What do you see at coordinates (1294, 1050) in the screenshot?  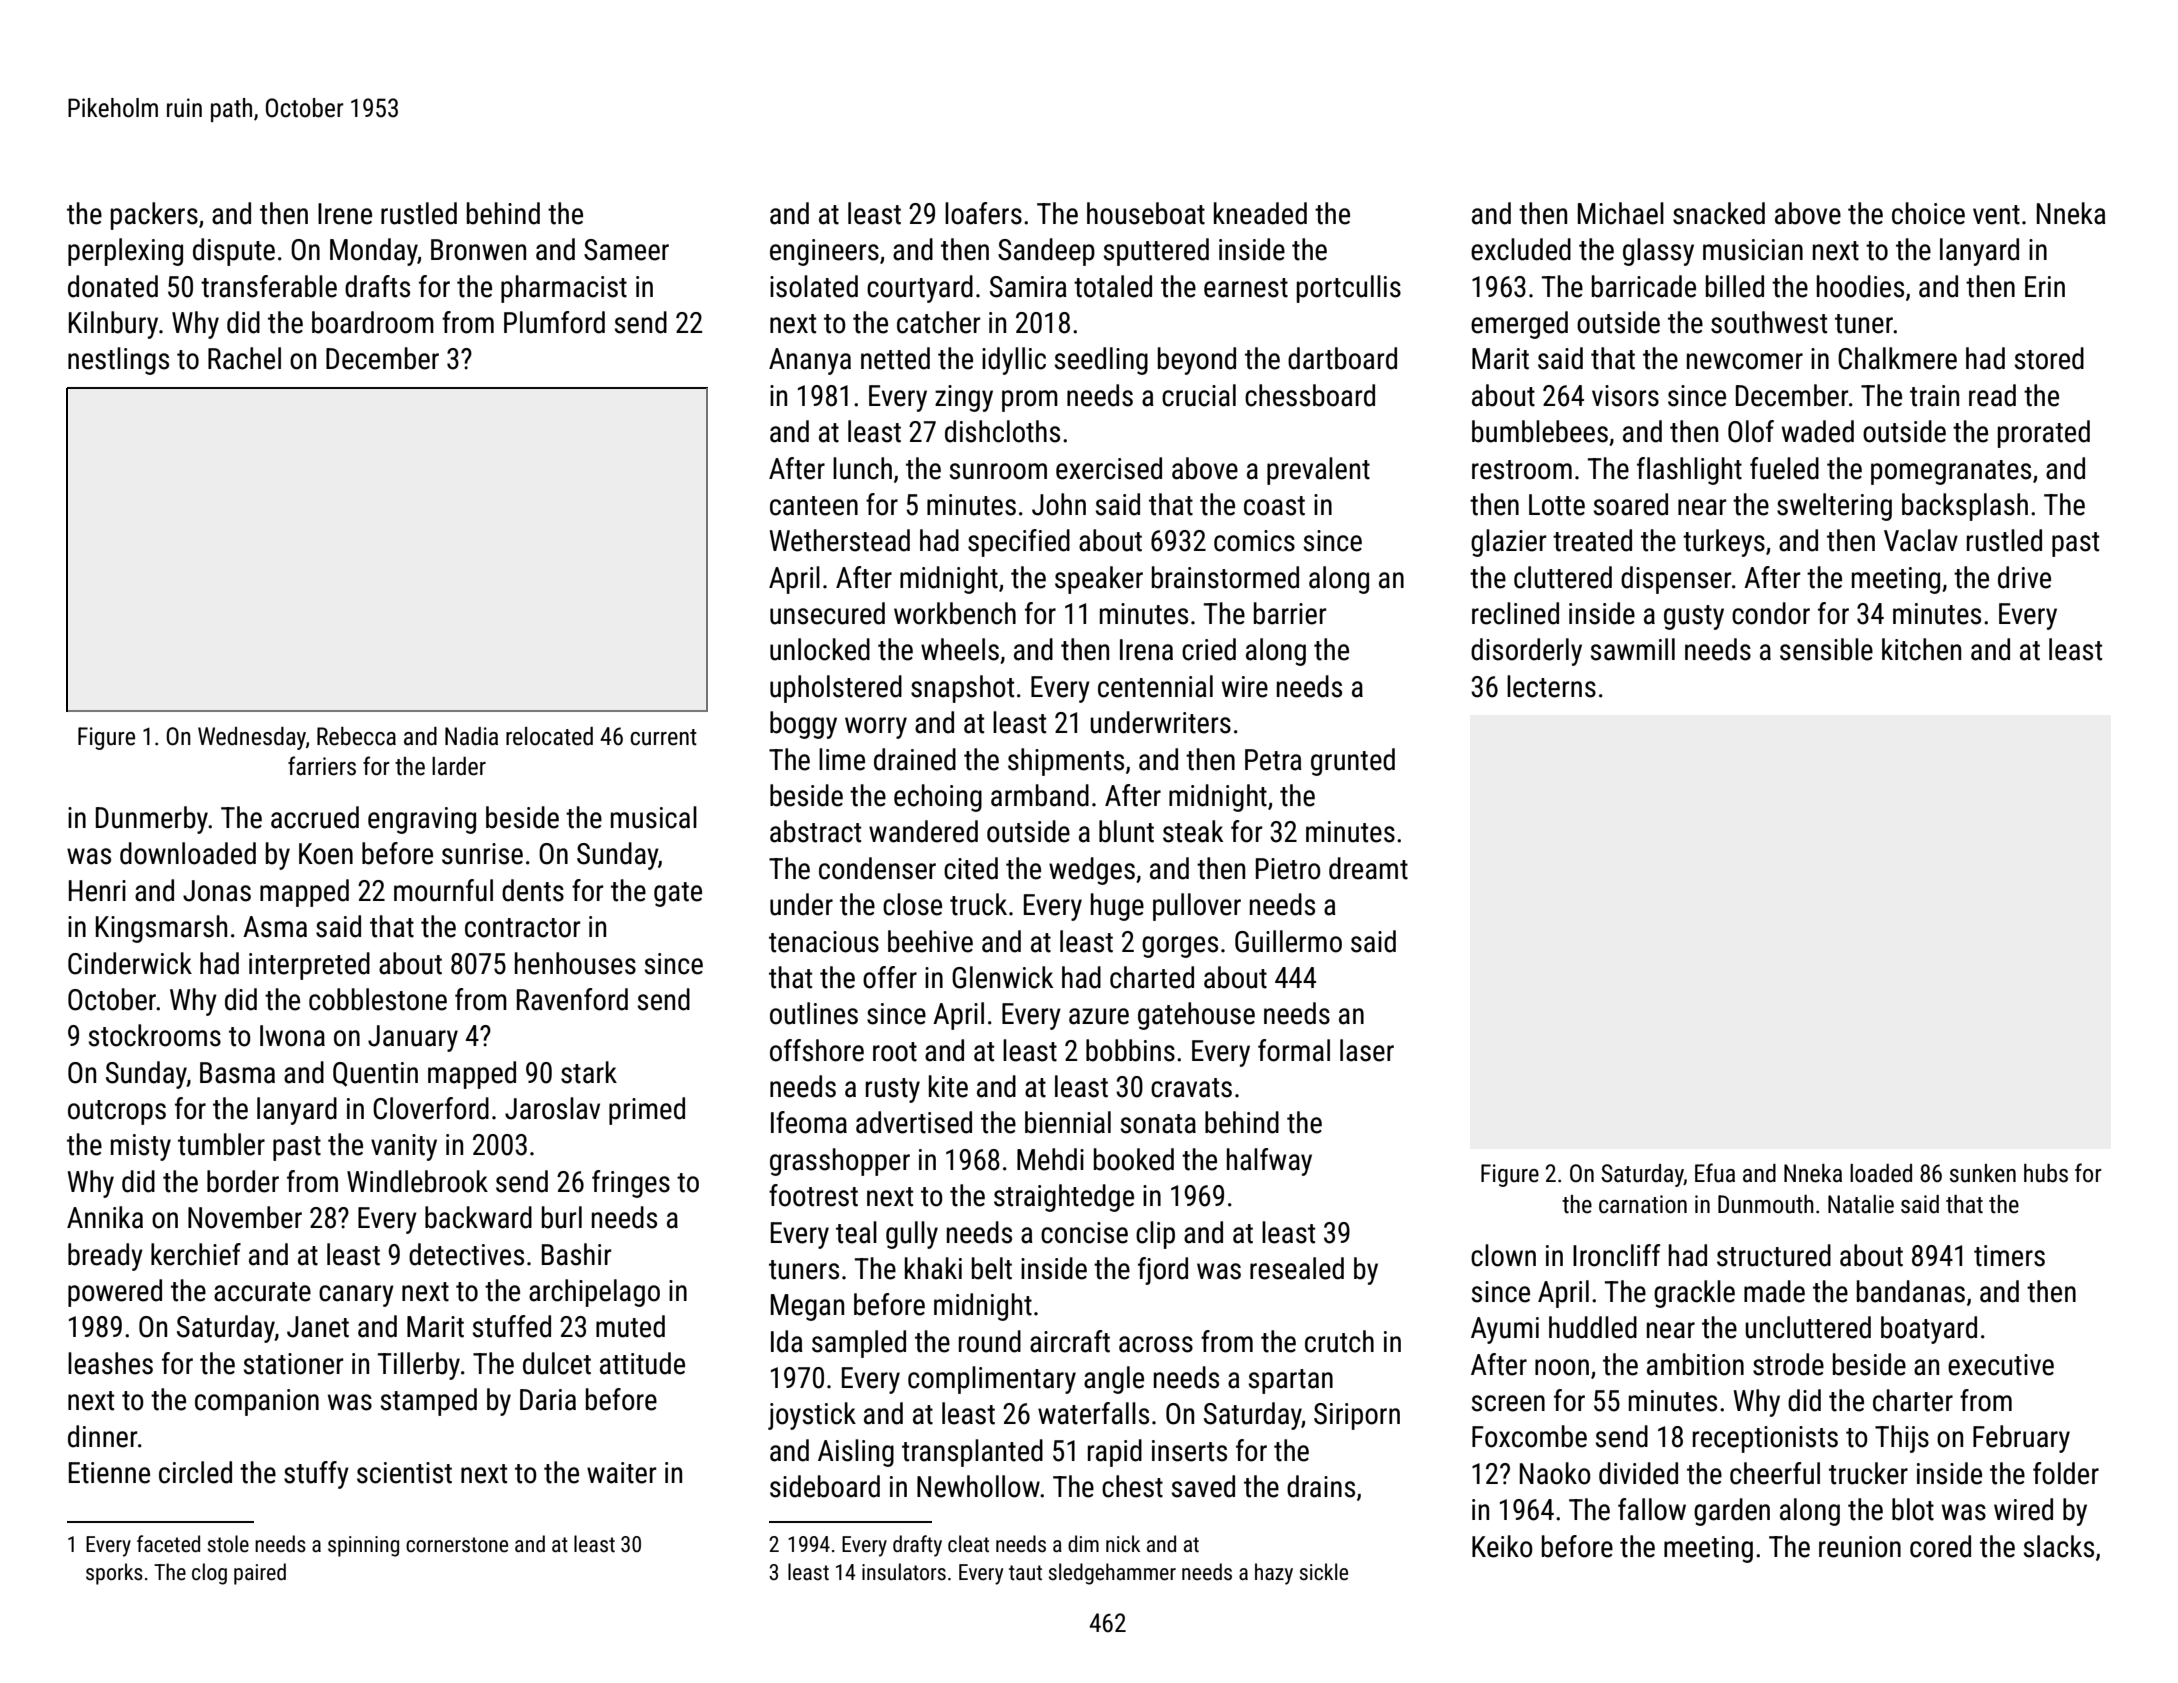 I see `formal` at bounding box center [1294, 1050].
